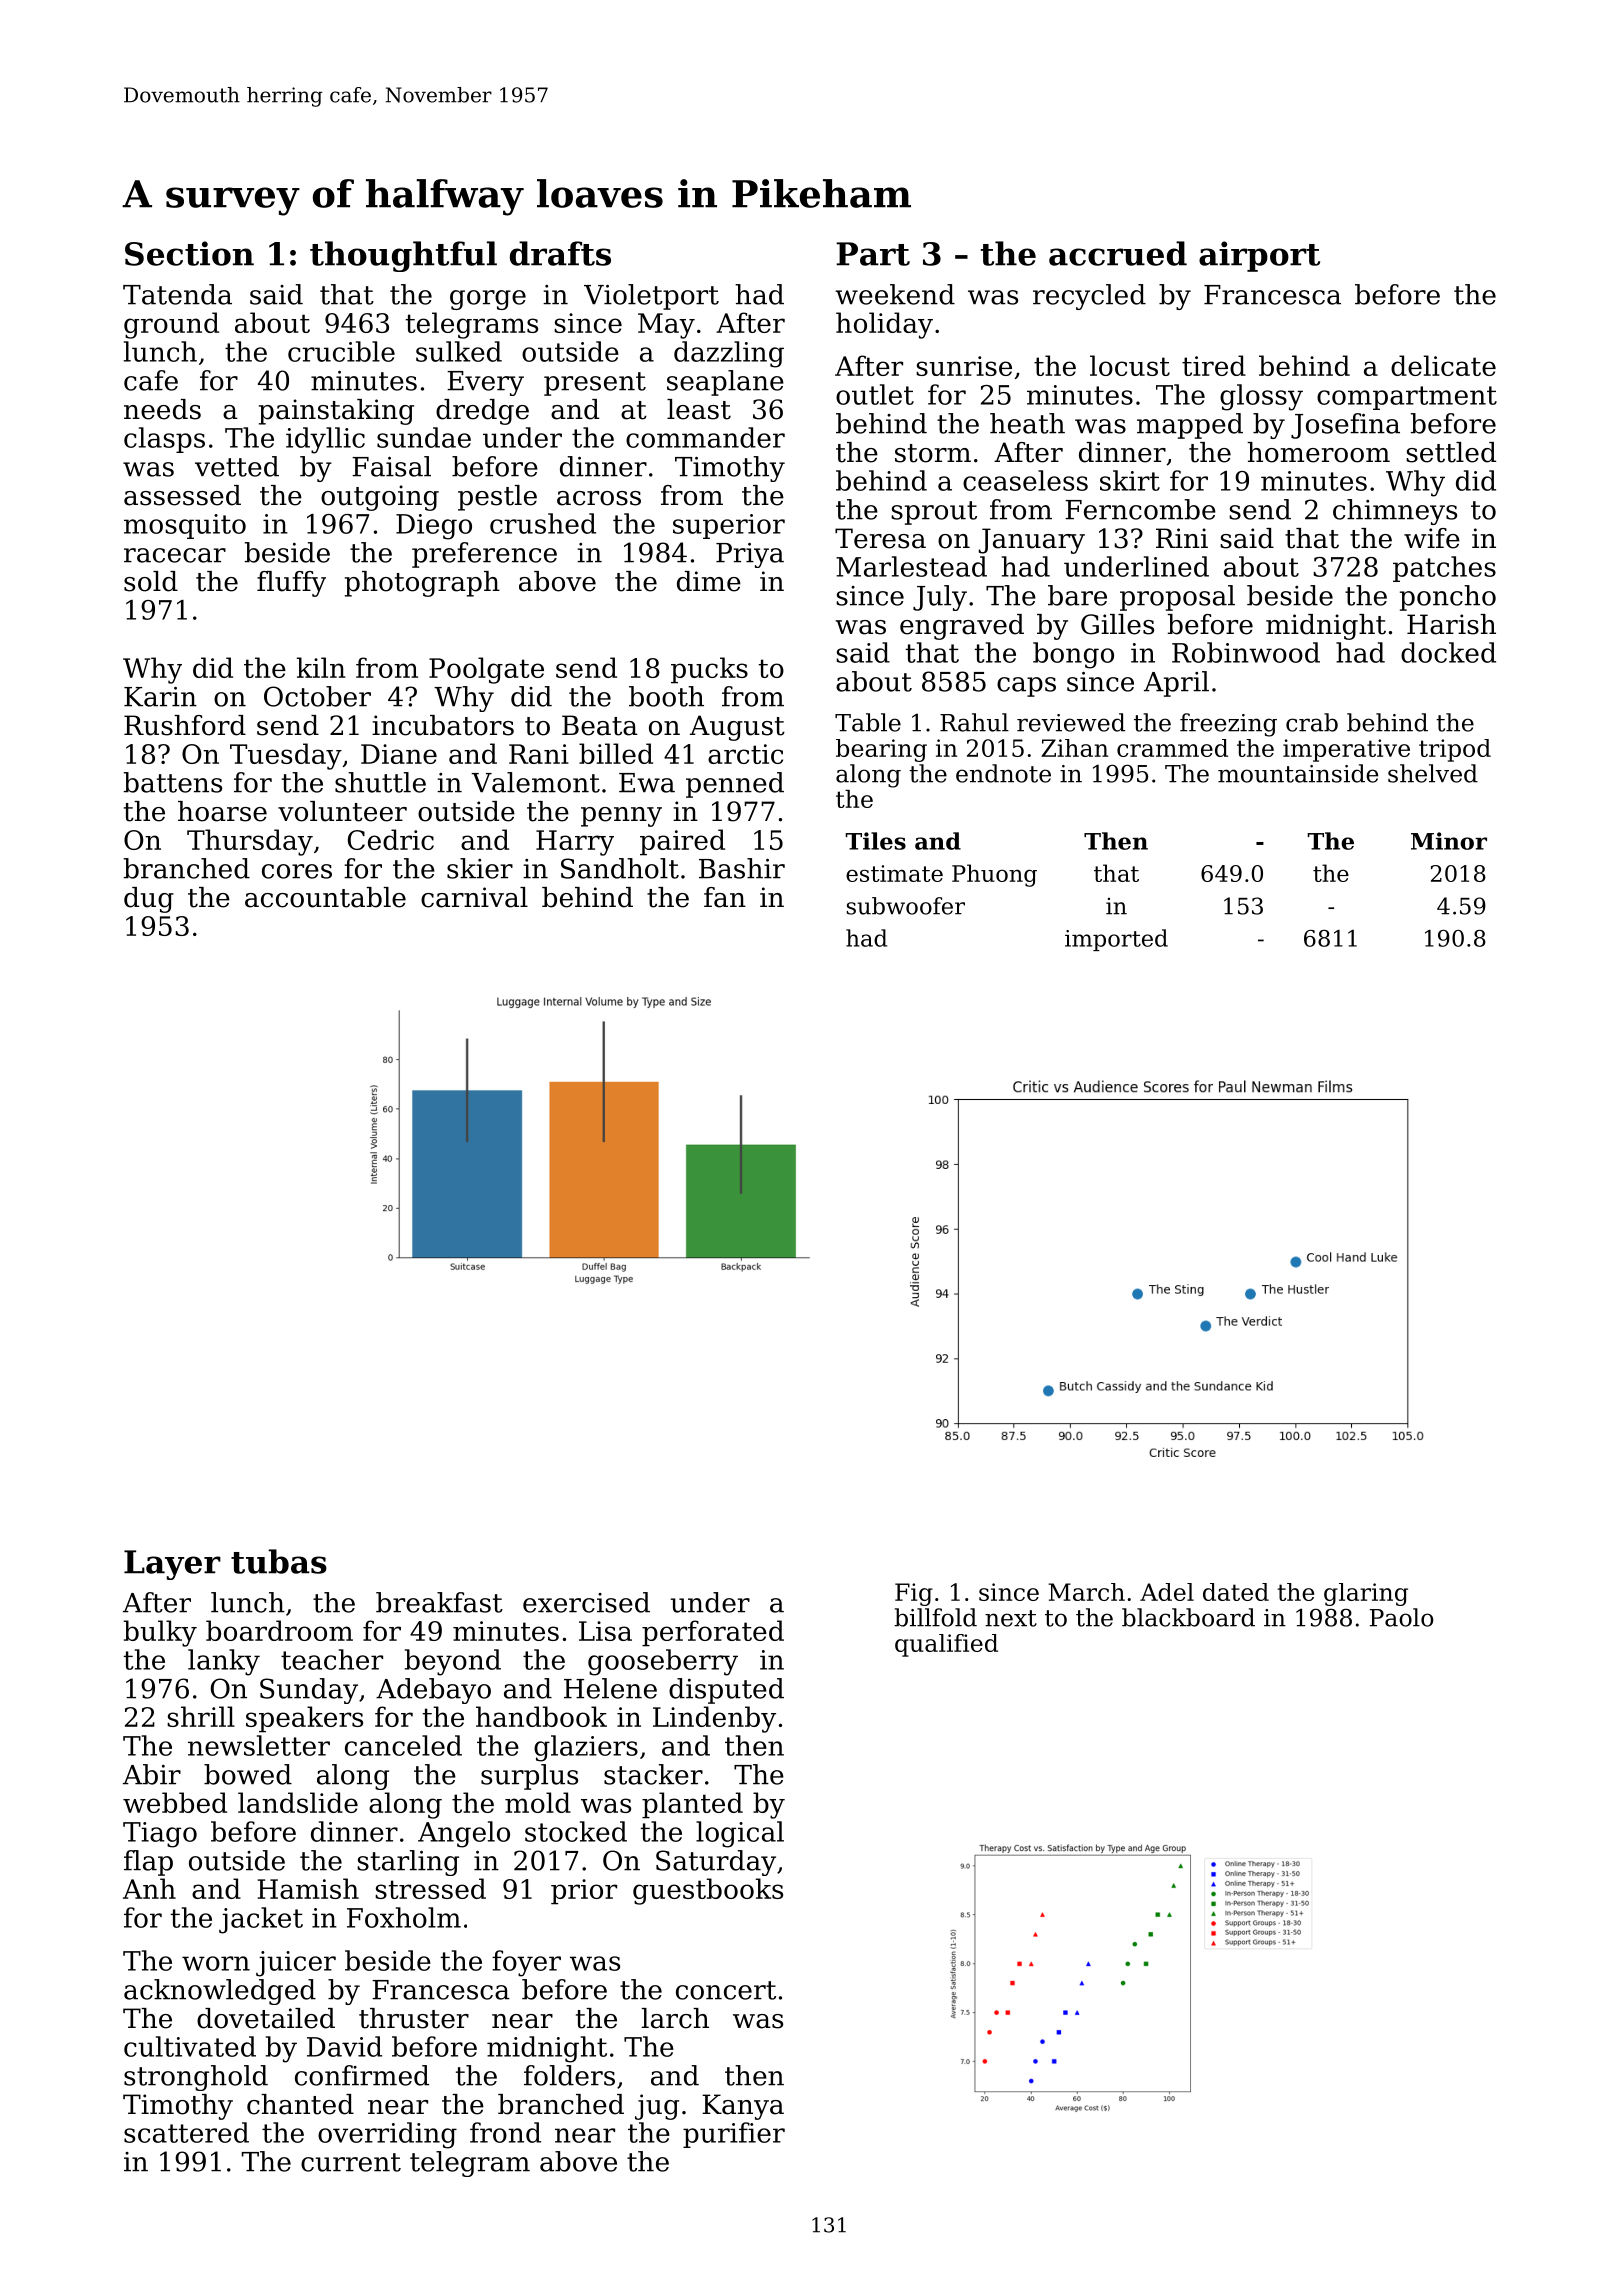 This screenshot has height=2292, width=1620. What do you see at coordinates (725, 897) in the screenshot?
I see `fan` at bounding box center [725, 897].
